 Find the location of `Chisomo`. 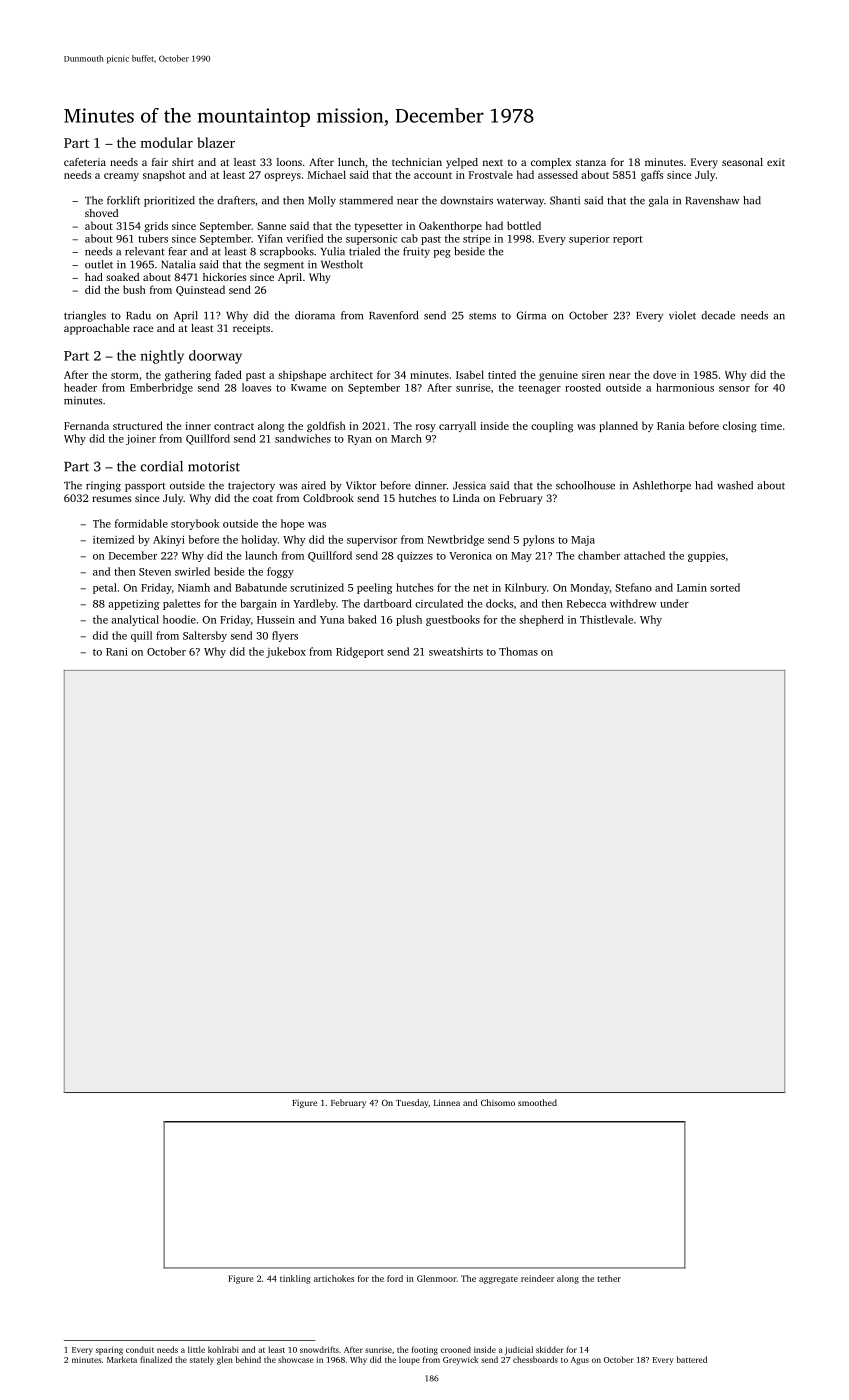

Chisomo is located at coordinates (498, 1102).
